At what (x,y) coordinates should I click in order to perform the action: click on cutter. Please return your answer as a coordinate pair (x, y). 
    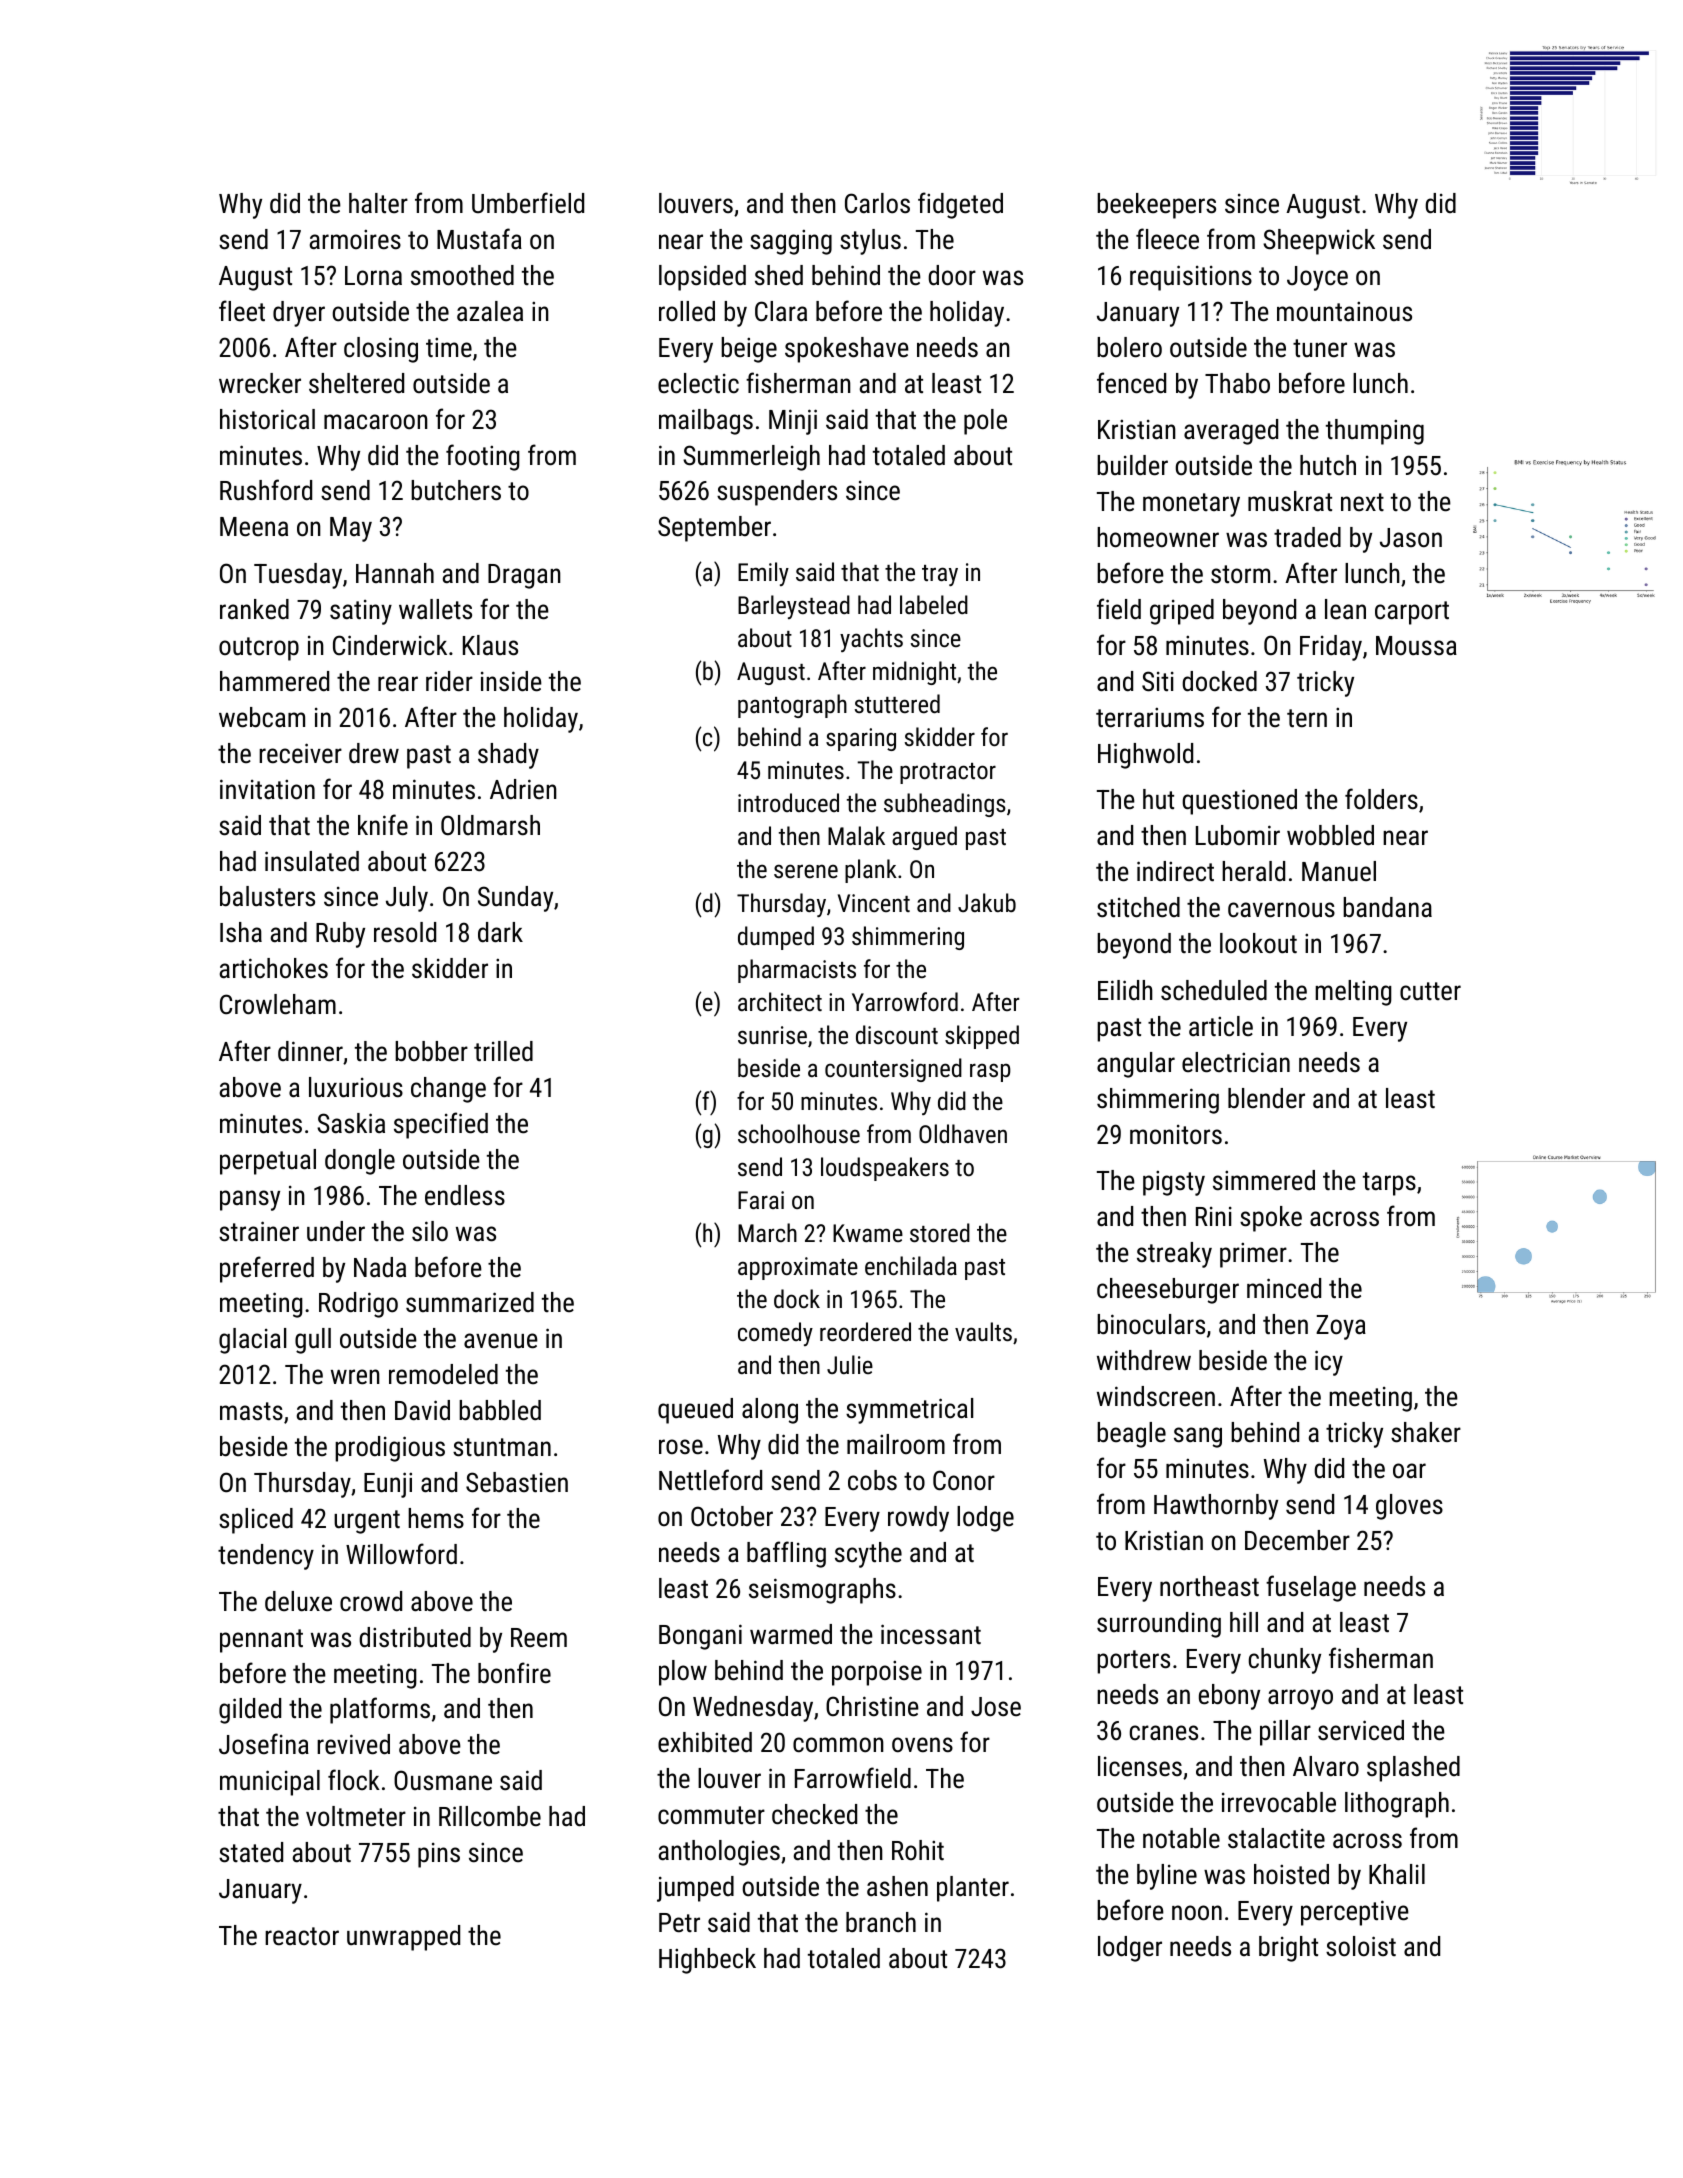
    Looking at the image, I should click on (1430, 991).
